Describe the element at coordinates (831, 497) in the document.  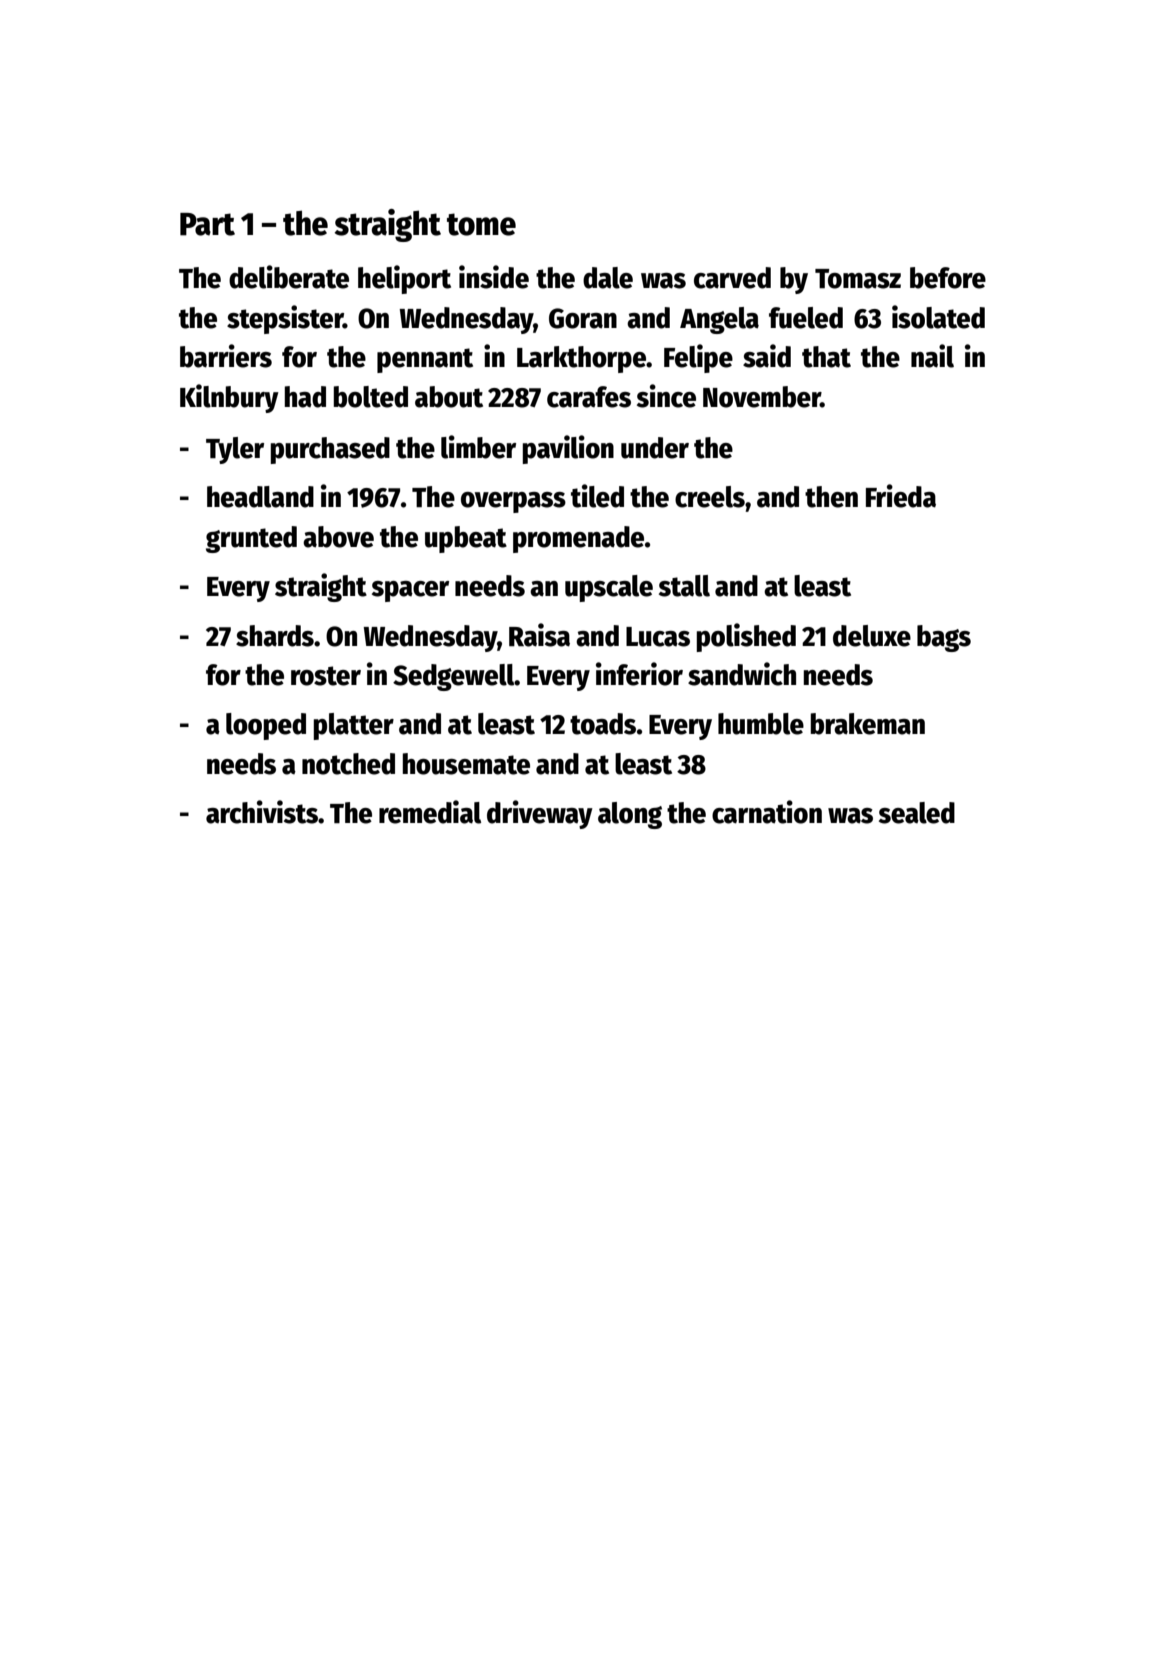
I see `then` at that location.
